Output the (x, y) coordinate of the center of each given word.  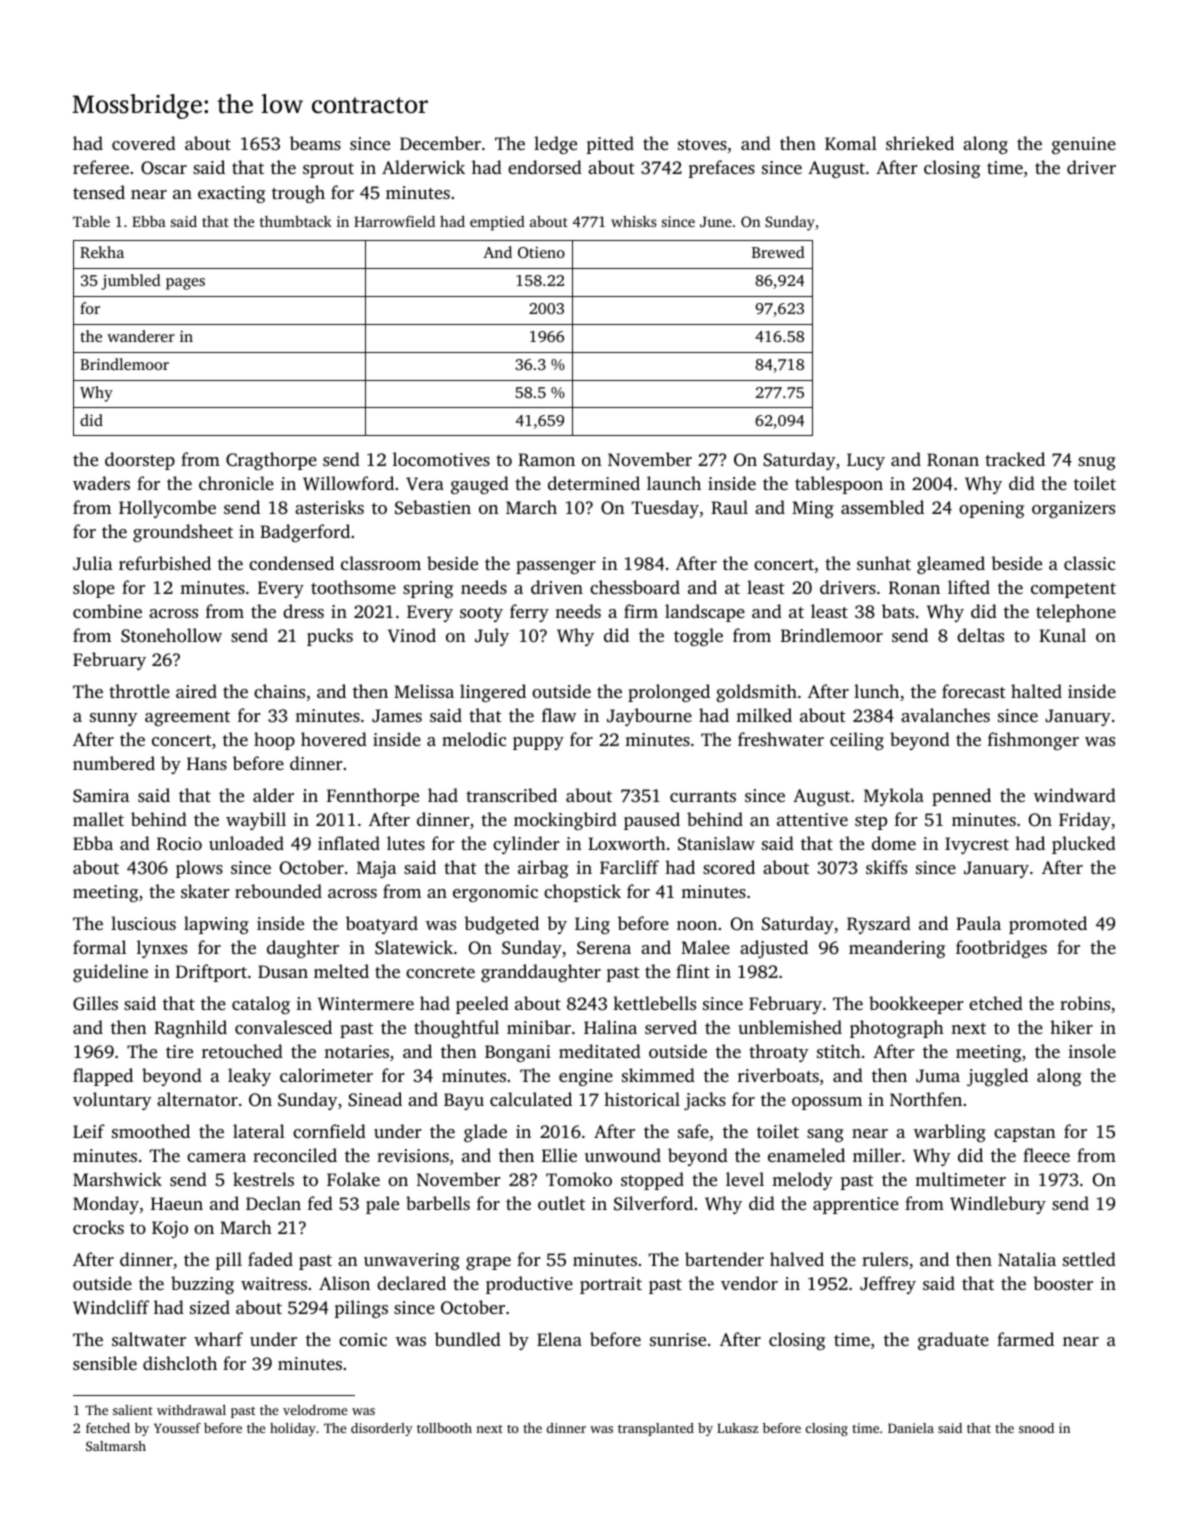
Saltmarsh (116, 1446)
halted (1036, 691)
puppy (538, 743)
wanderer (141, 336)
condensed (291, 563)
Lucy (866, 461)
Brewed (778, 252)
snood (1036, 1428)
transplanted (656, 1429)
